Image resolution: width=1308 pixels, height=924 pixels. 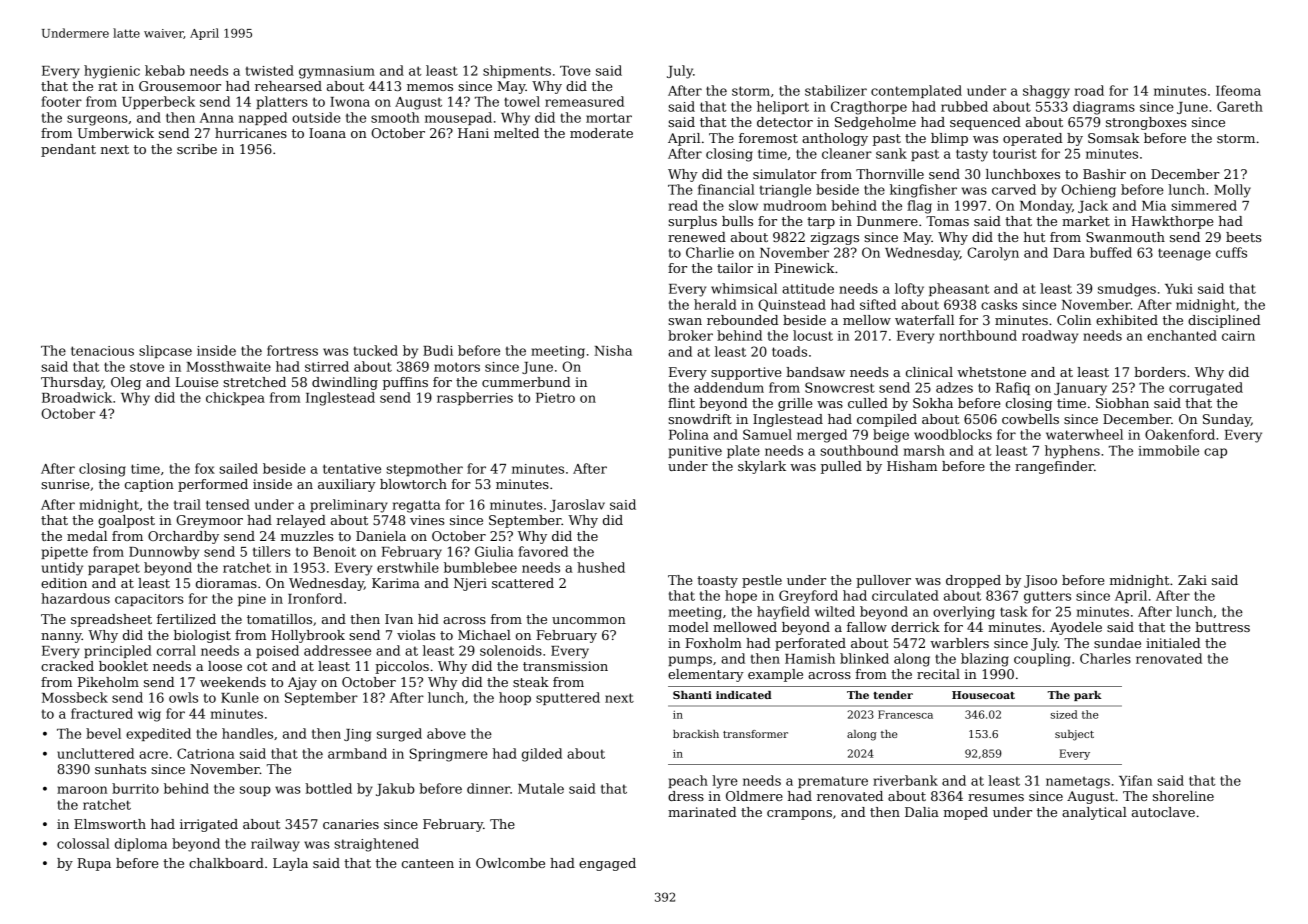 What do you see at coordinates (1046, 92) in the document?
I see `shaggy` at bounding box center [1046, 92].
